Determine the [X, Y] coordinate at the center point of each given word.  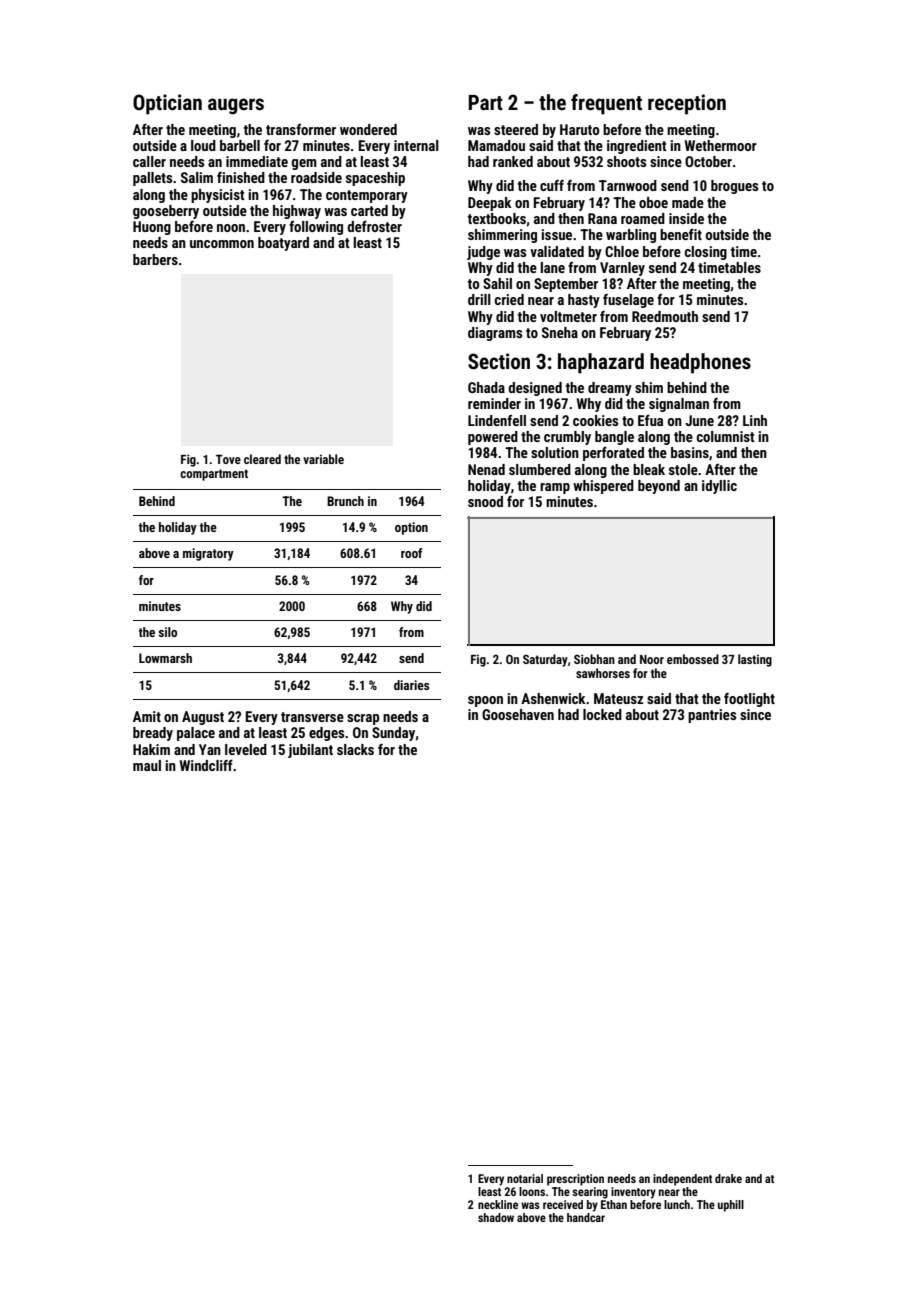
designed [535, 389]
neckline [498, 1204]
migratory [208, 554]
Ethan [614, 1204]
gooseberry [166, 212]
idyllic [719, 487]
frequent [606, 104]
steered [516, 129]
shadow [496, 1217]
